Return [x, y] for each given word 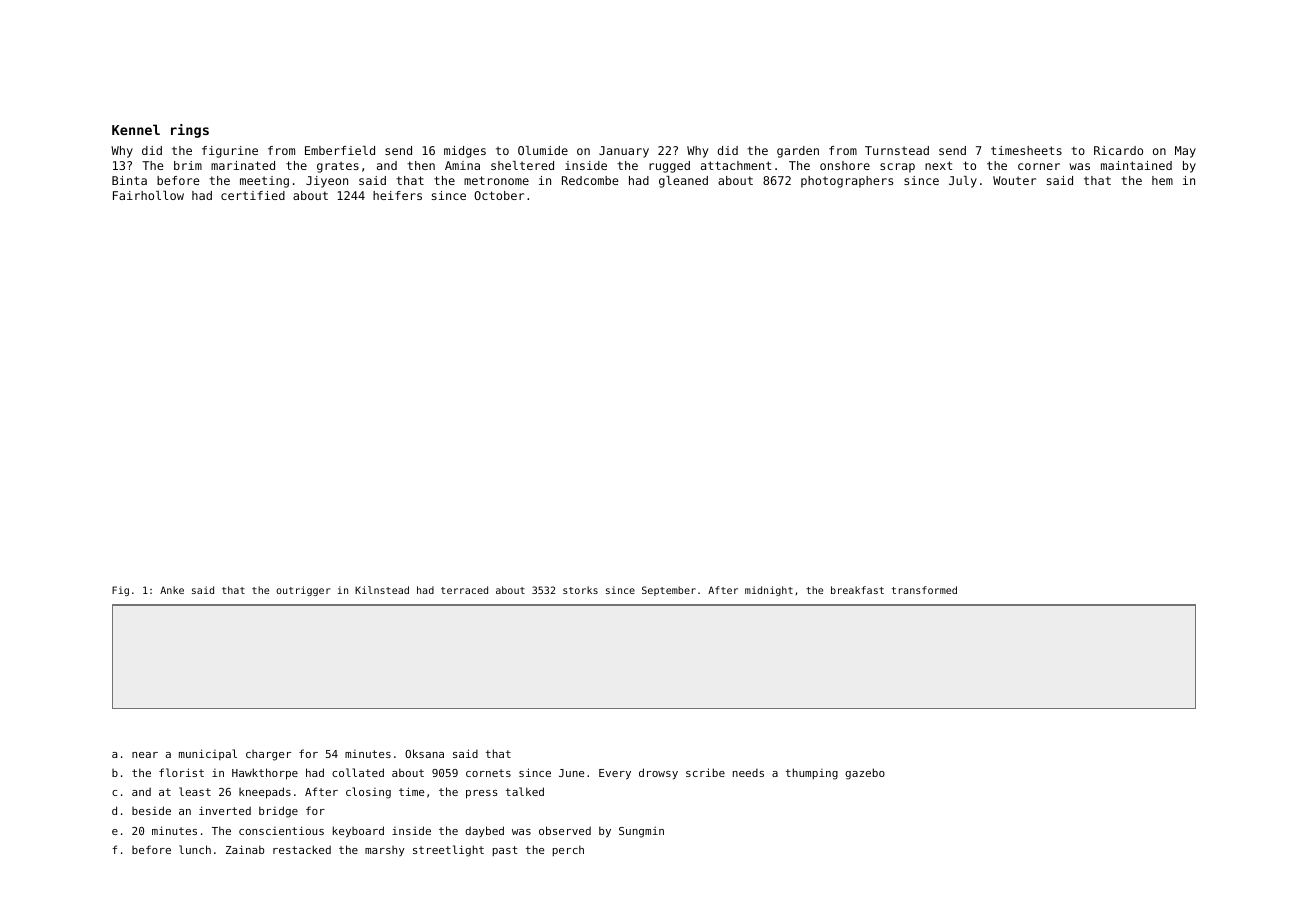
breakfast [857, 590]
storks [580, 590]
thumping [812, 774]
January [624, 152]
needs [748, 773]
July [963, 182]
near [145, 755]
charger [268, 755]
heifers [397, 195]
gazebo [865, 774]
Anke [172, 590]
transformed [924, 590]
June [571, 773]
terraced [464, 590]
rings [190, 131]
